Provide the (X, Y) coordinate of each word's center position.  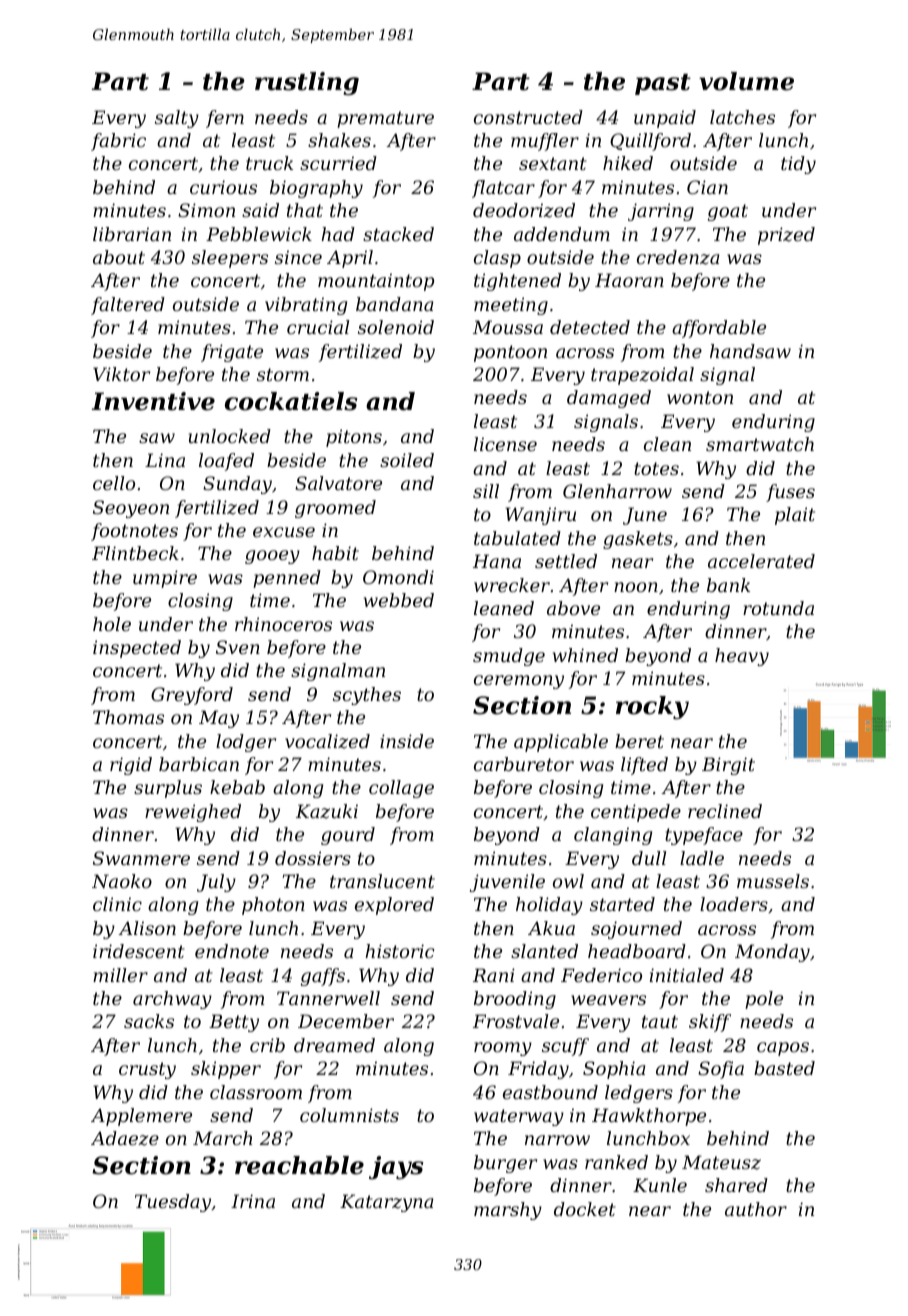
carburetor (524, 764)
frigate (232, 353)
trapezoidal (642, 376)
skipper (226, 1070)
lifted (644, 766)
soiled (407, 460)
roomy (503, 1049)
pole (764, 1000)
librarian (132, 234)
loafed (226, 462)
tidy (798, 165)
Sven (238, 647)
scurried (338, 163)
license (505, 444)
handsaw (750, 351)
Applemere (141, 1117)
